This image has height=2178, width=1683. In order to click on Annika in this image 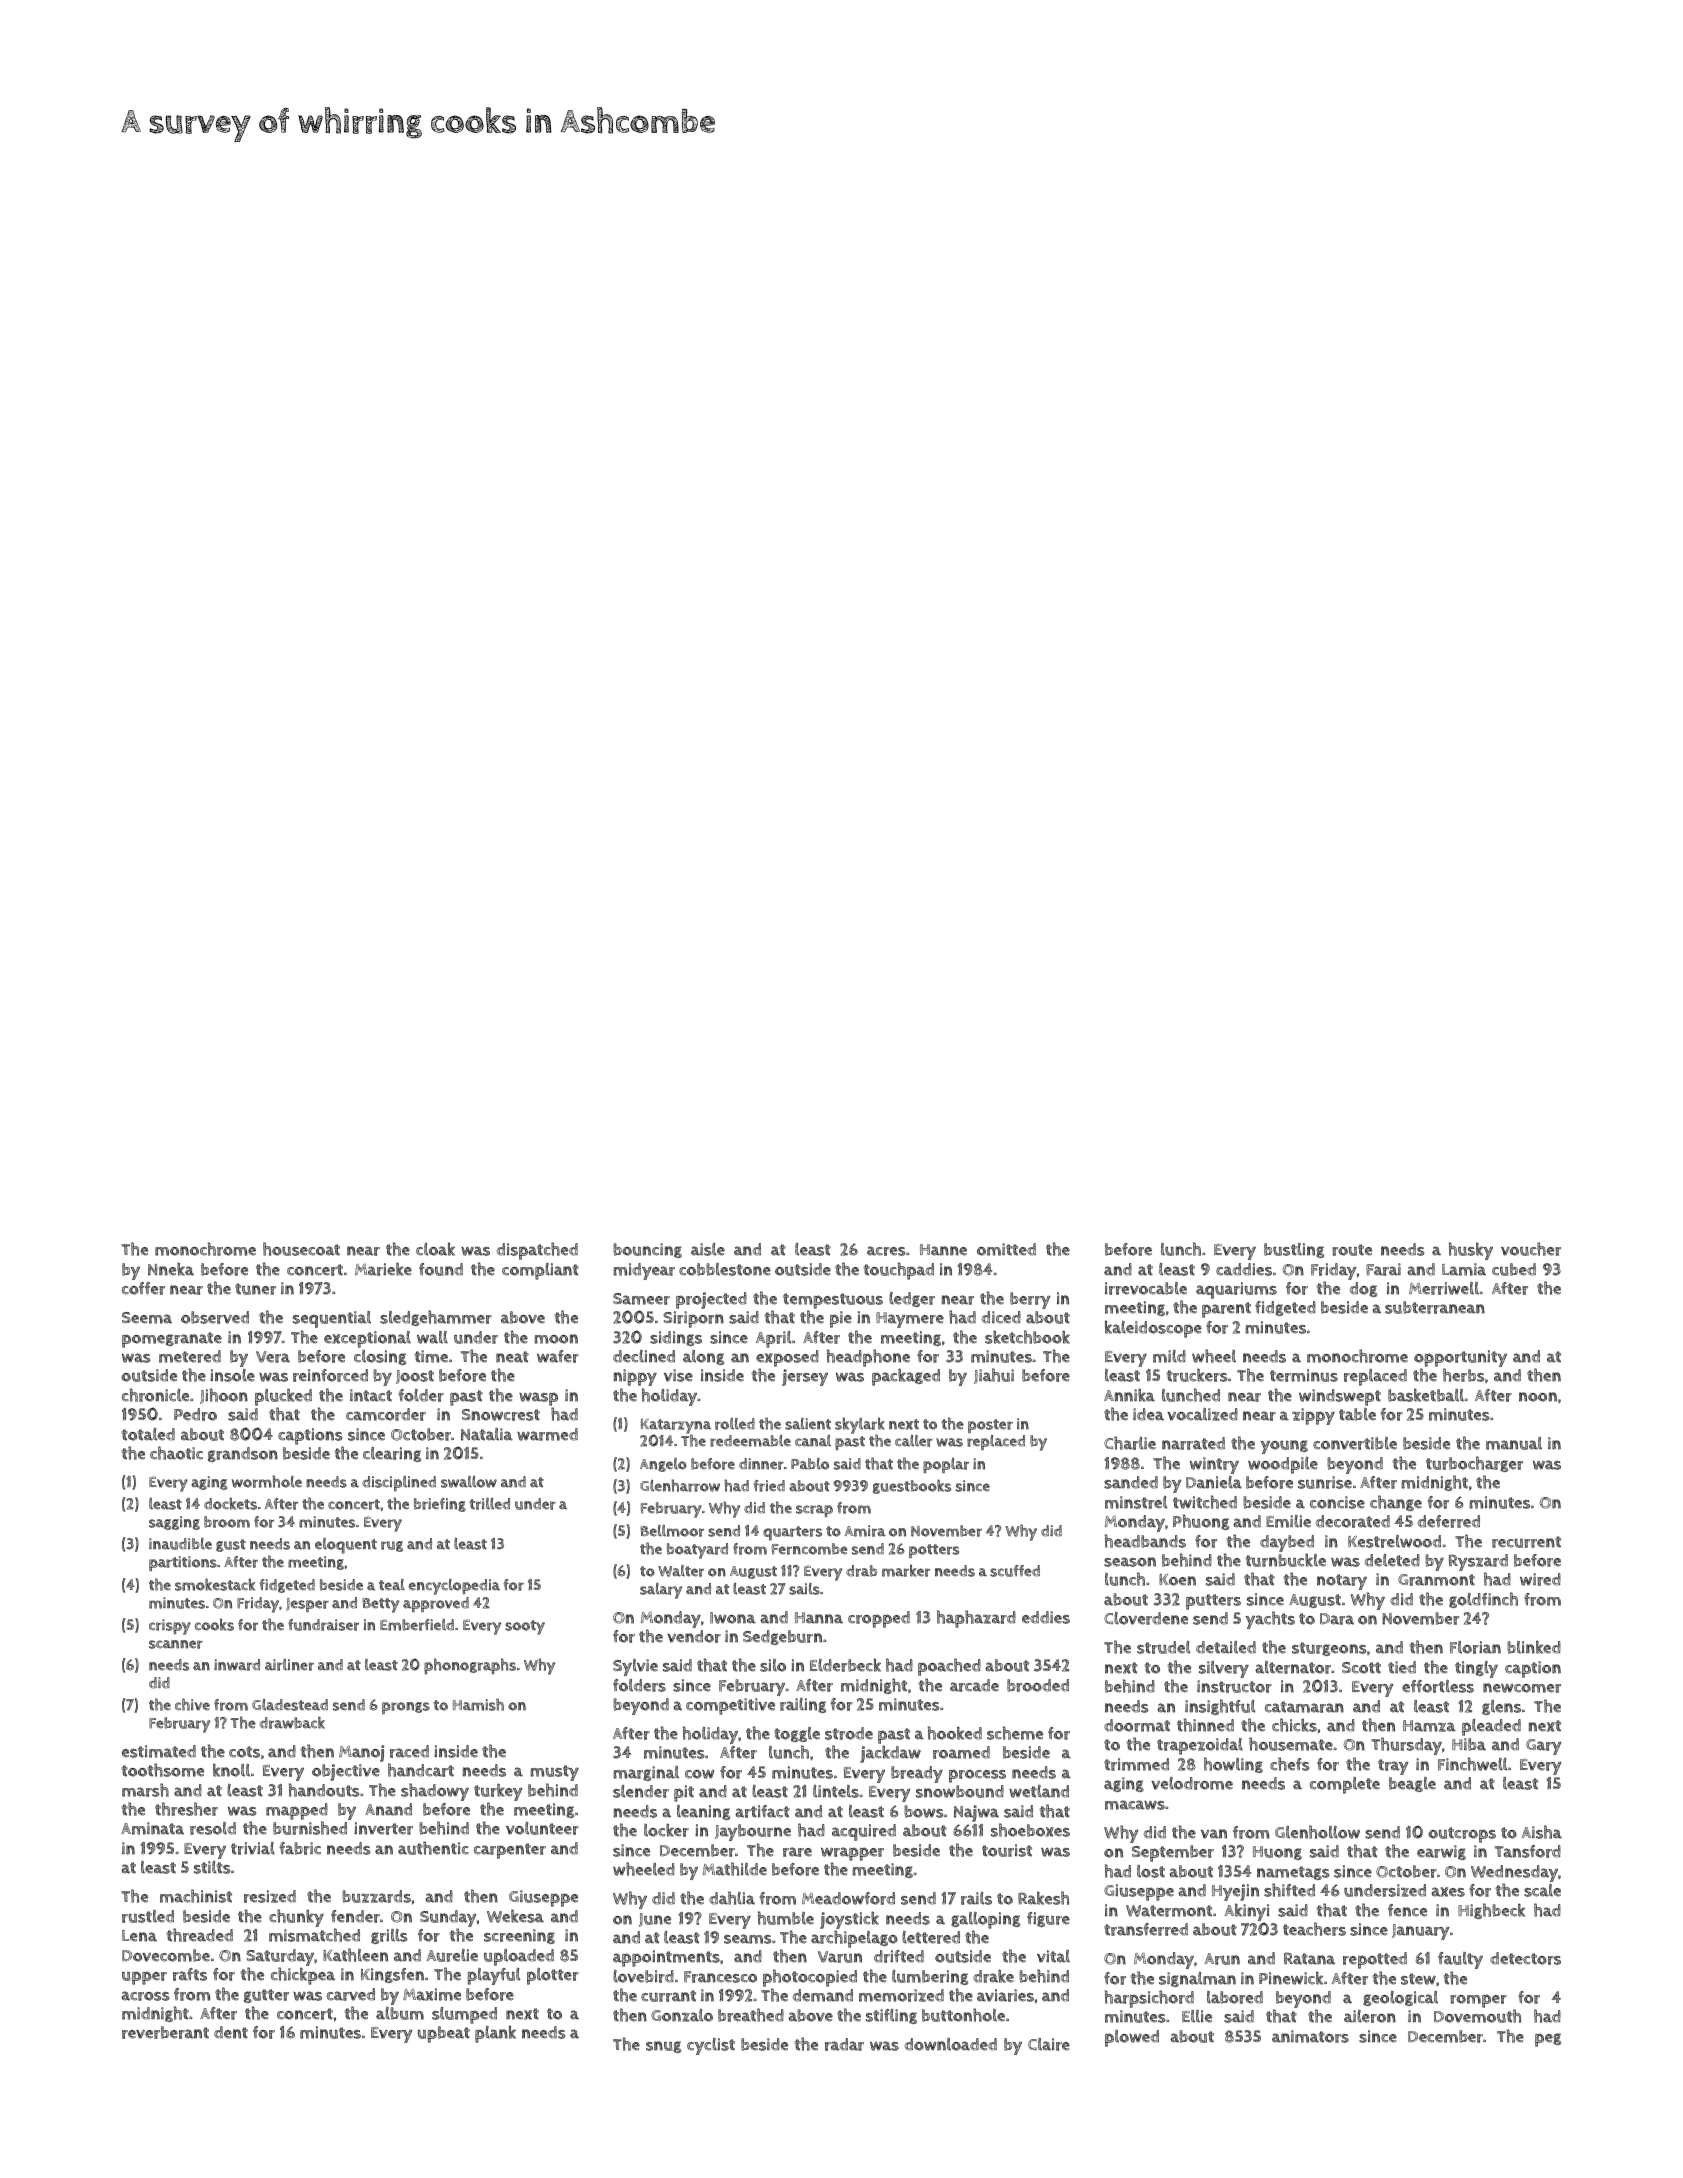, I will do `click(1129, 1395)`.
